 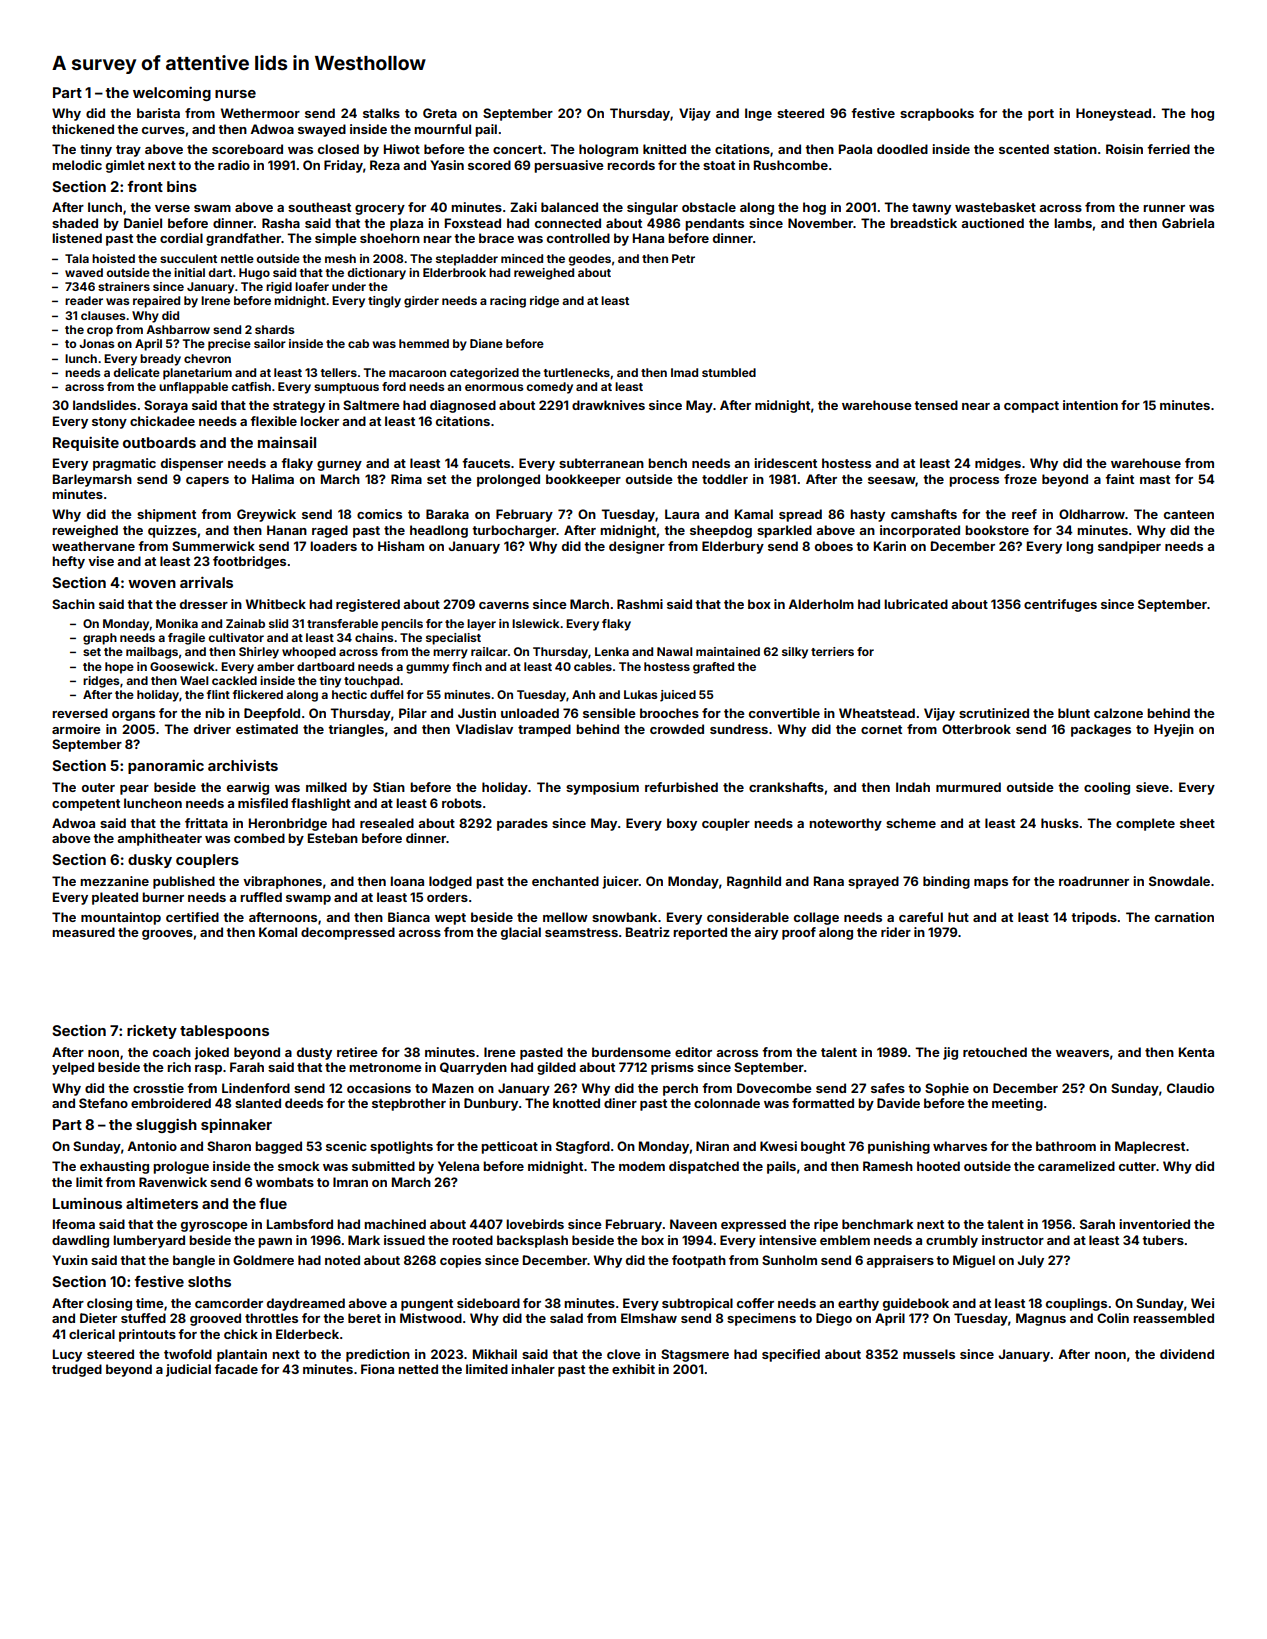 I want to click on carnation, so click(x=1184, y=917).
